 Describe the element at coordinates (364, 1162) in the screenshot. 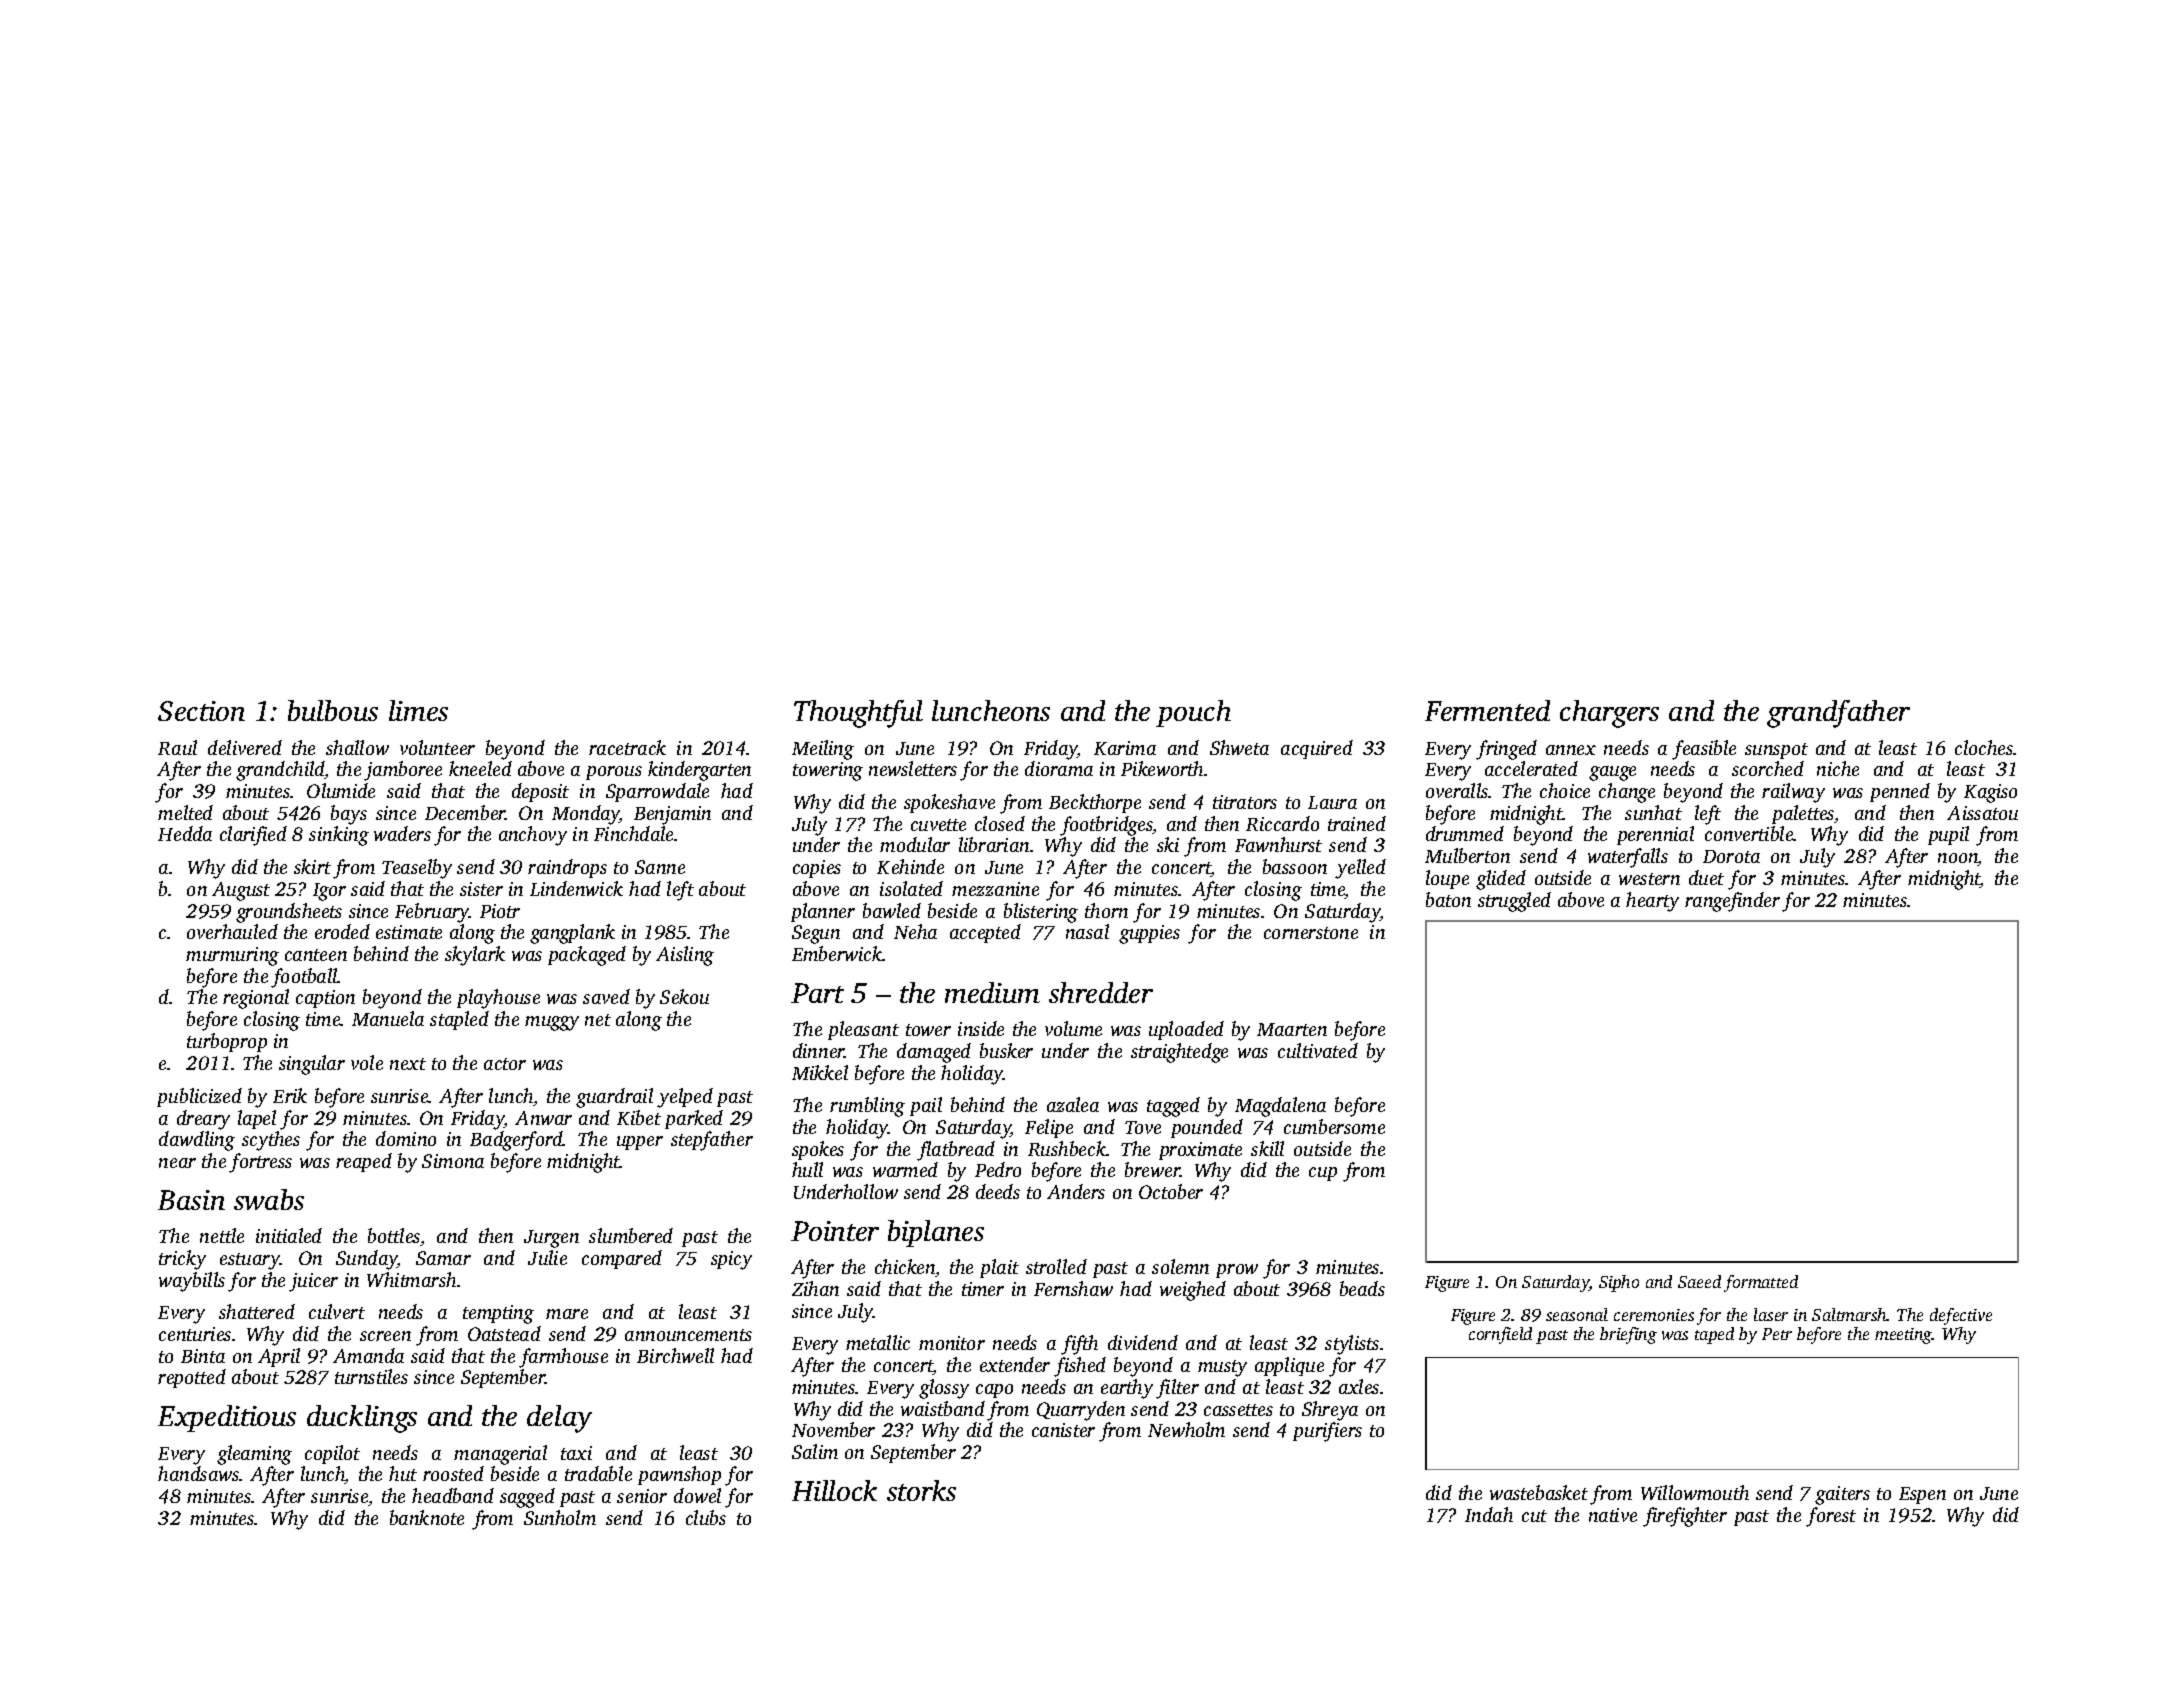

I see `reaped` at that location.
